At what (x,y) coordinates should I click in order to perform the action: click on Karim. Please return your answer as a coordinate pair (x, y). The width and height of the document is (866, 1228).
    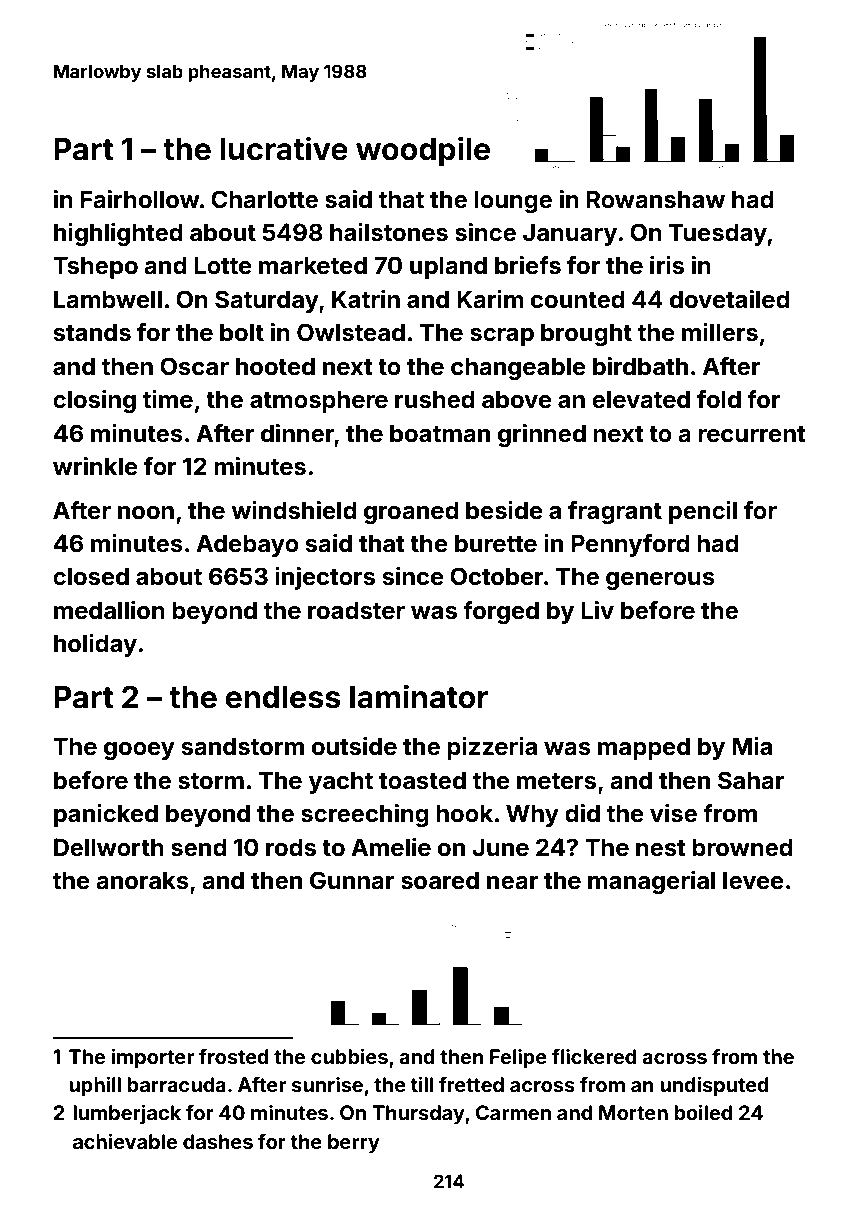
    Looking at the image, I should click on (490, 299).
